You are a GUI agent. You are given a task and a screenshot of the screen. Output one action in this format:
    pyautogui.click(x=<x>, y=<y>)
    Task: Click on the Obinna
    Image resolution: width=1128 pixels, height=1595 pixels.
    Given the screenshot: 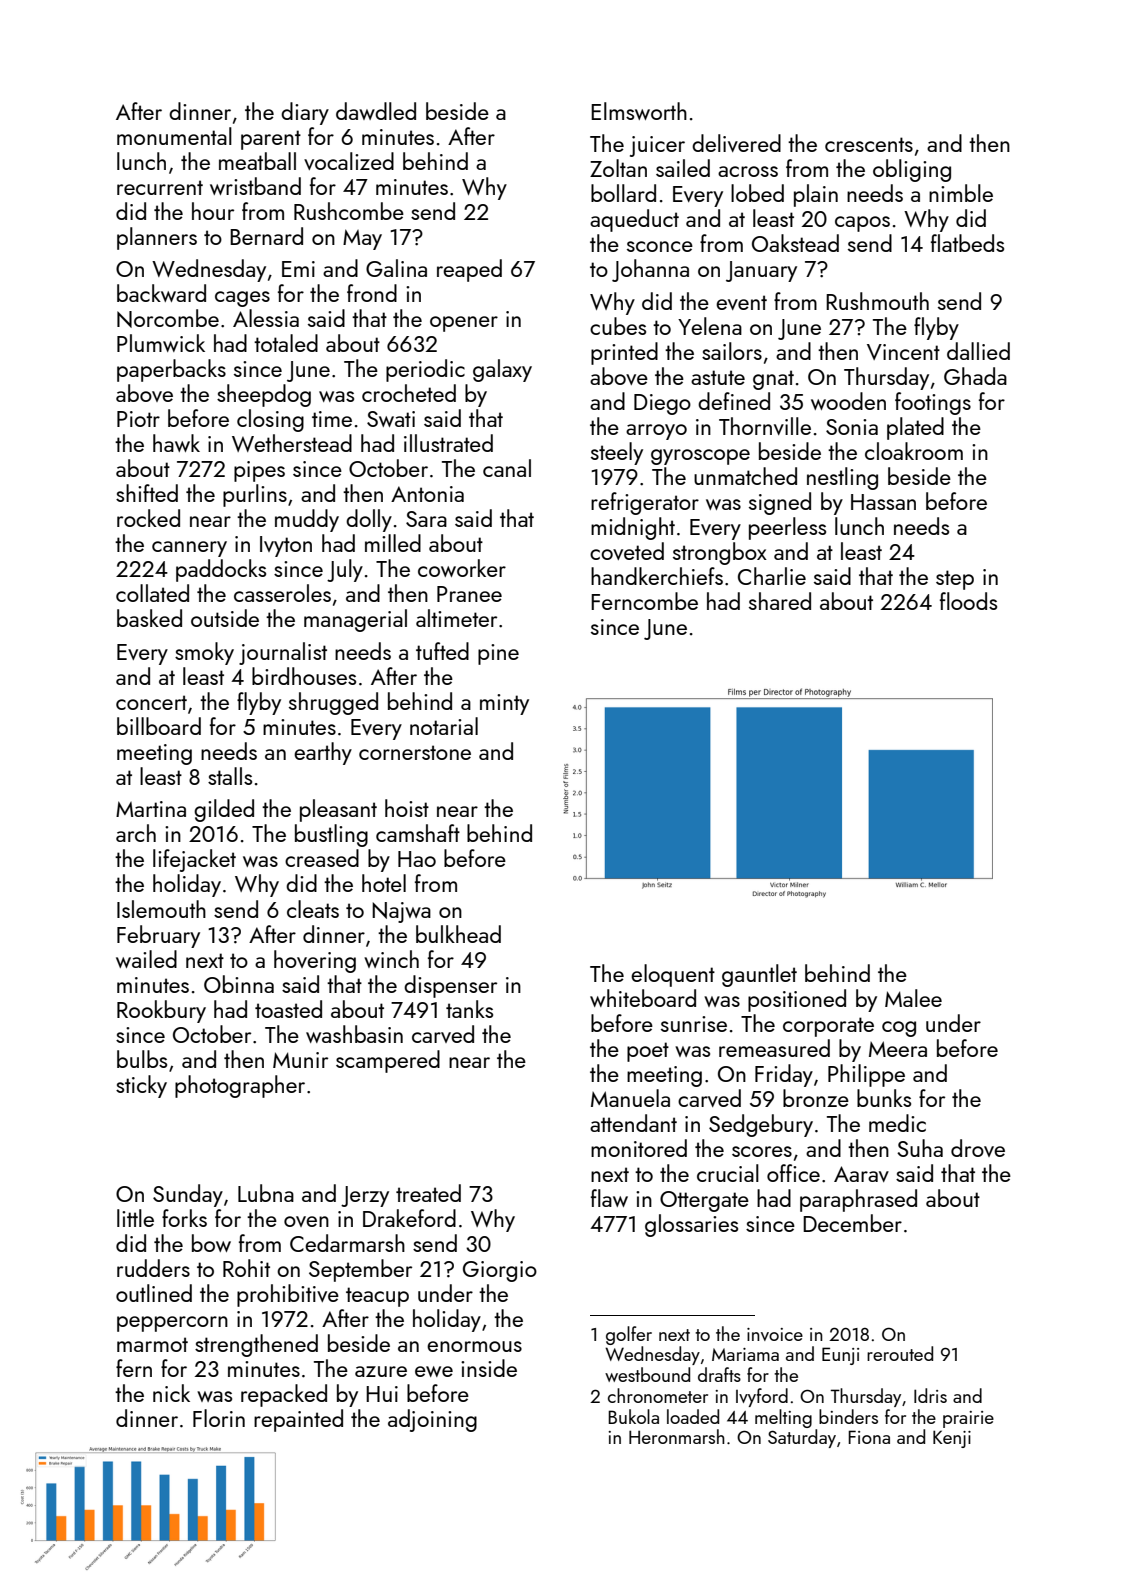 What is the action you would take?
    pyautogui.click(x=239, y=984)
